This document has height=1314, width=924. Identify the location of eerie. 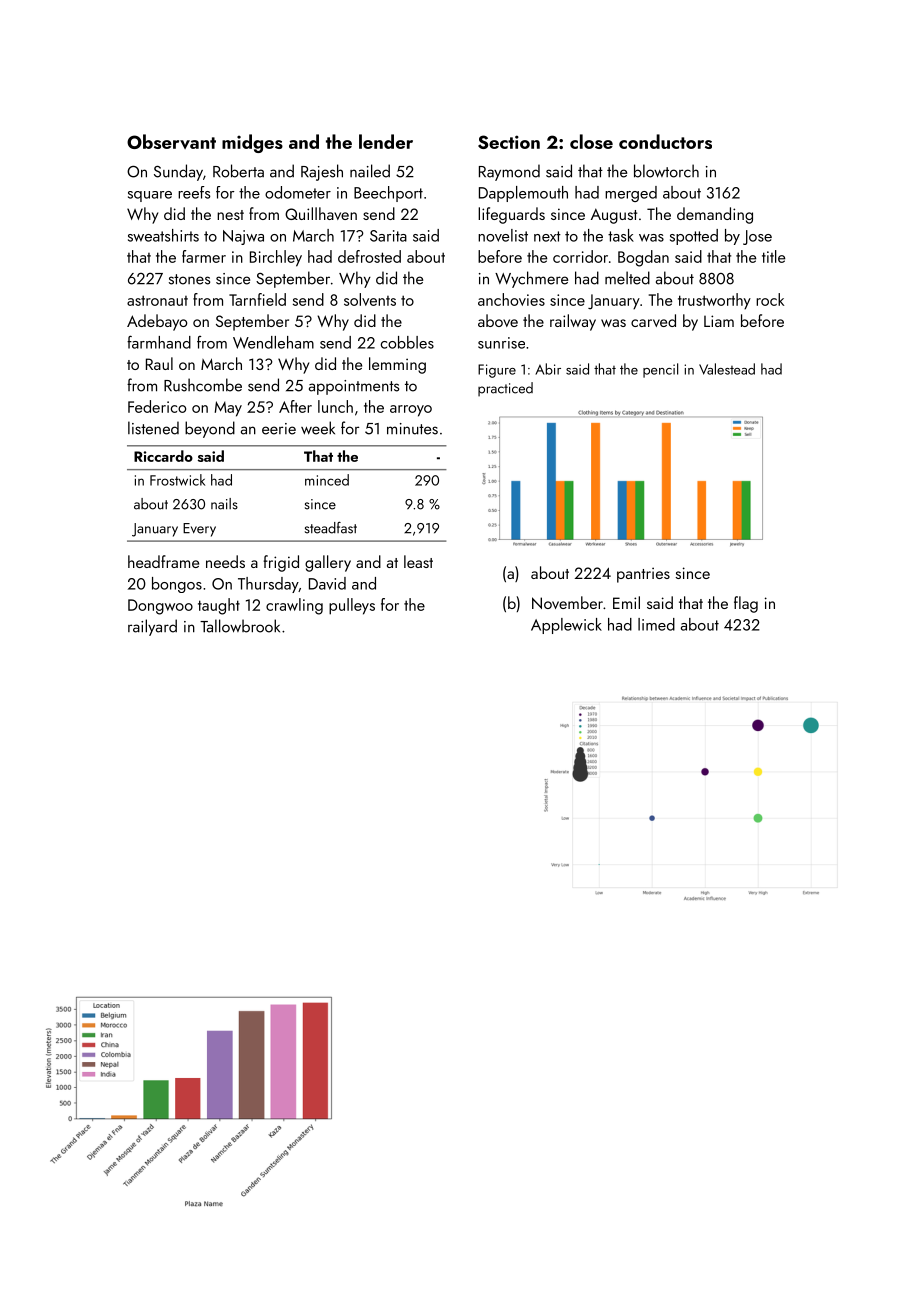
(279, 429).
